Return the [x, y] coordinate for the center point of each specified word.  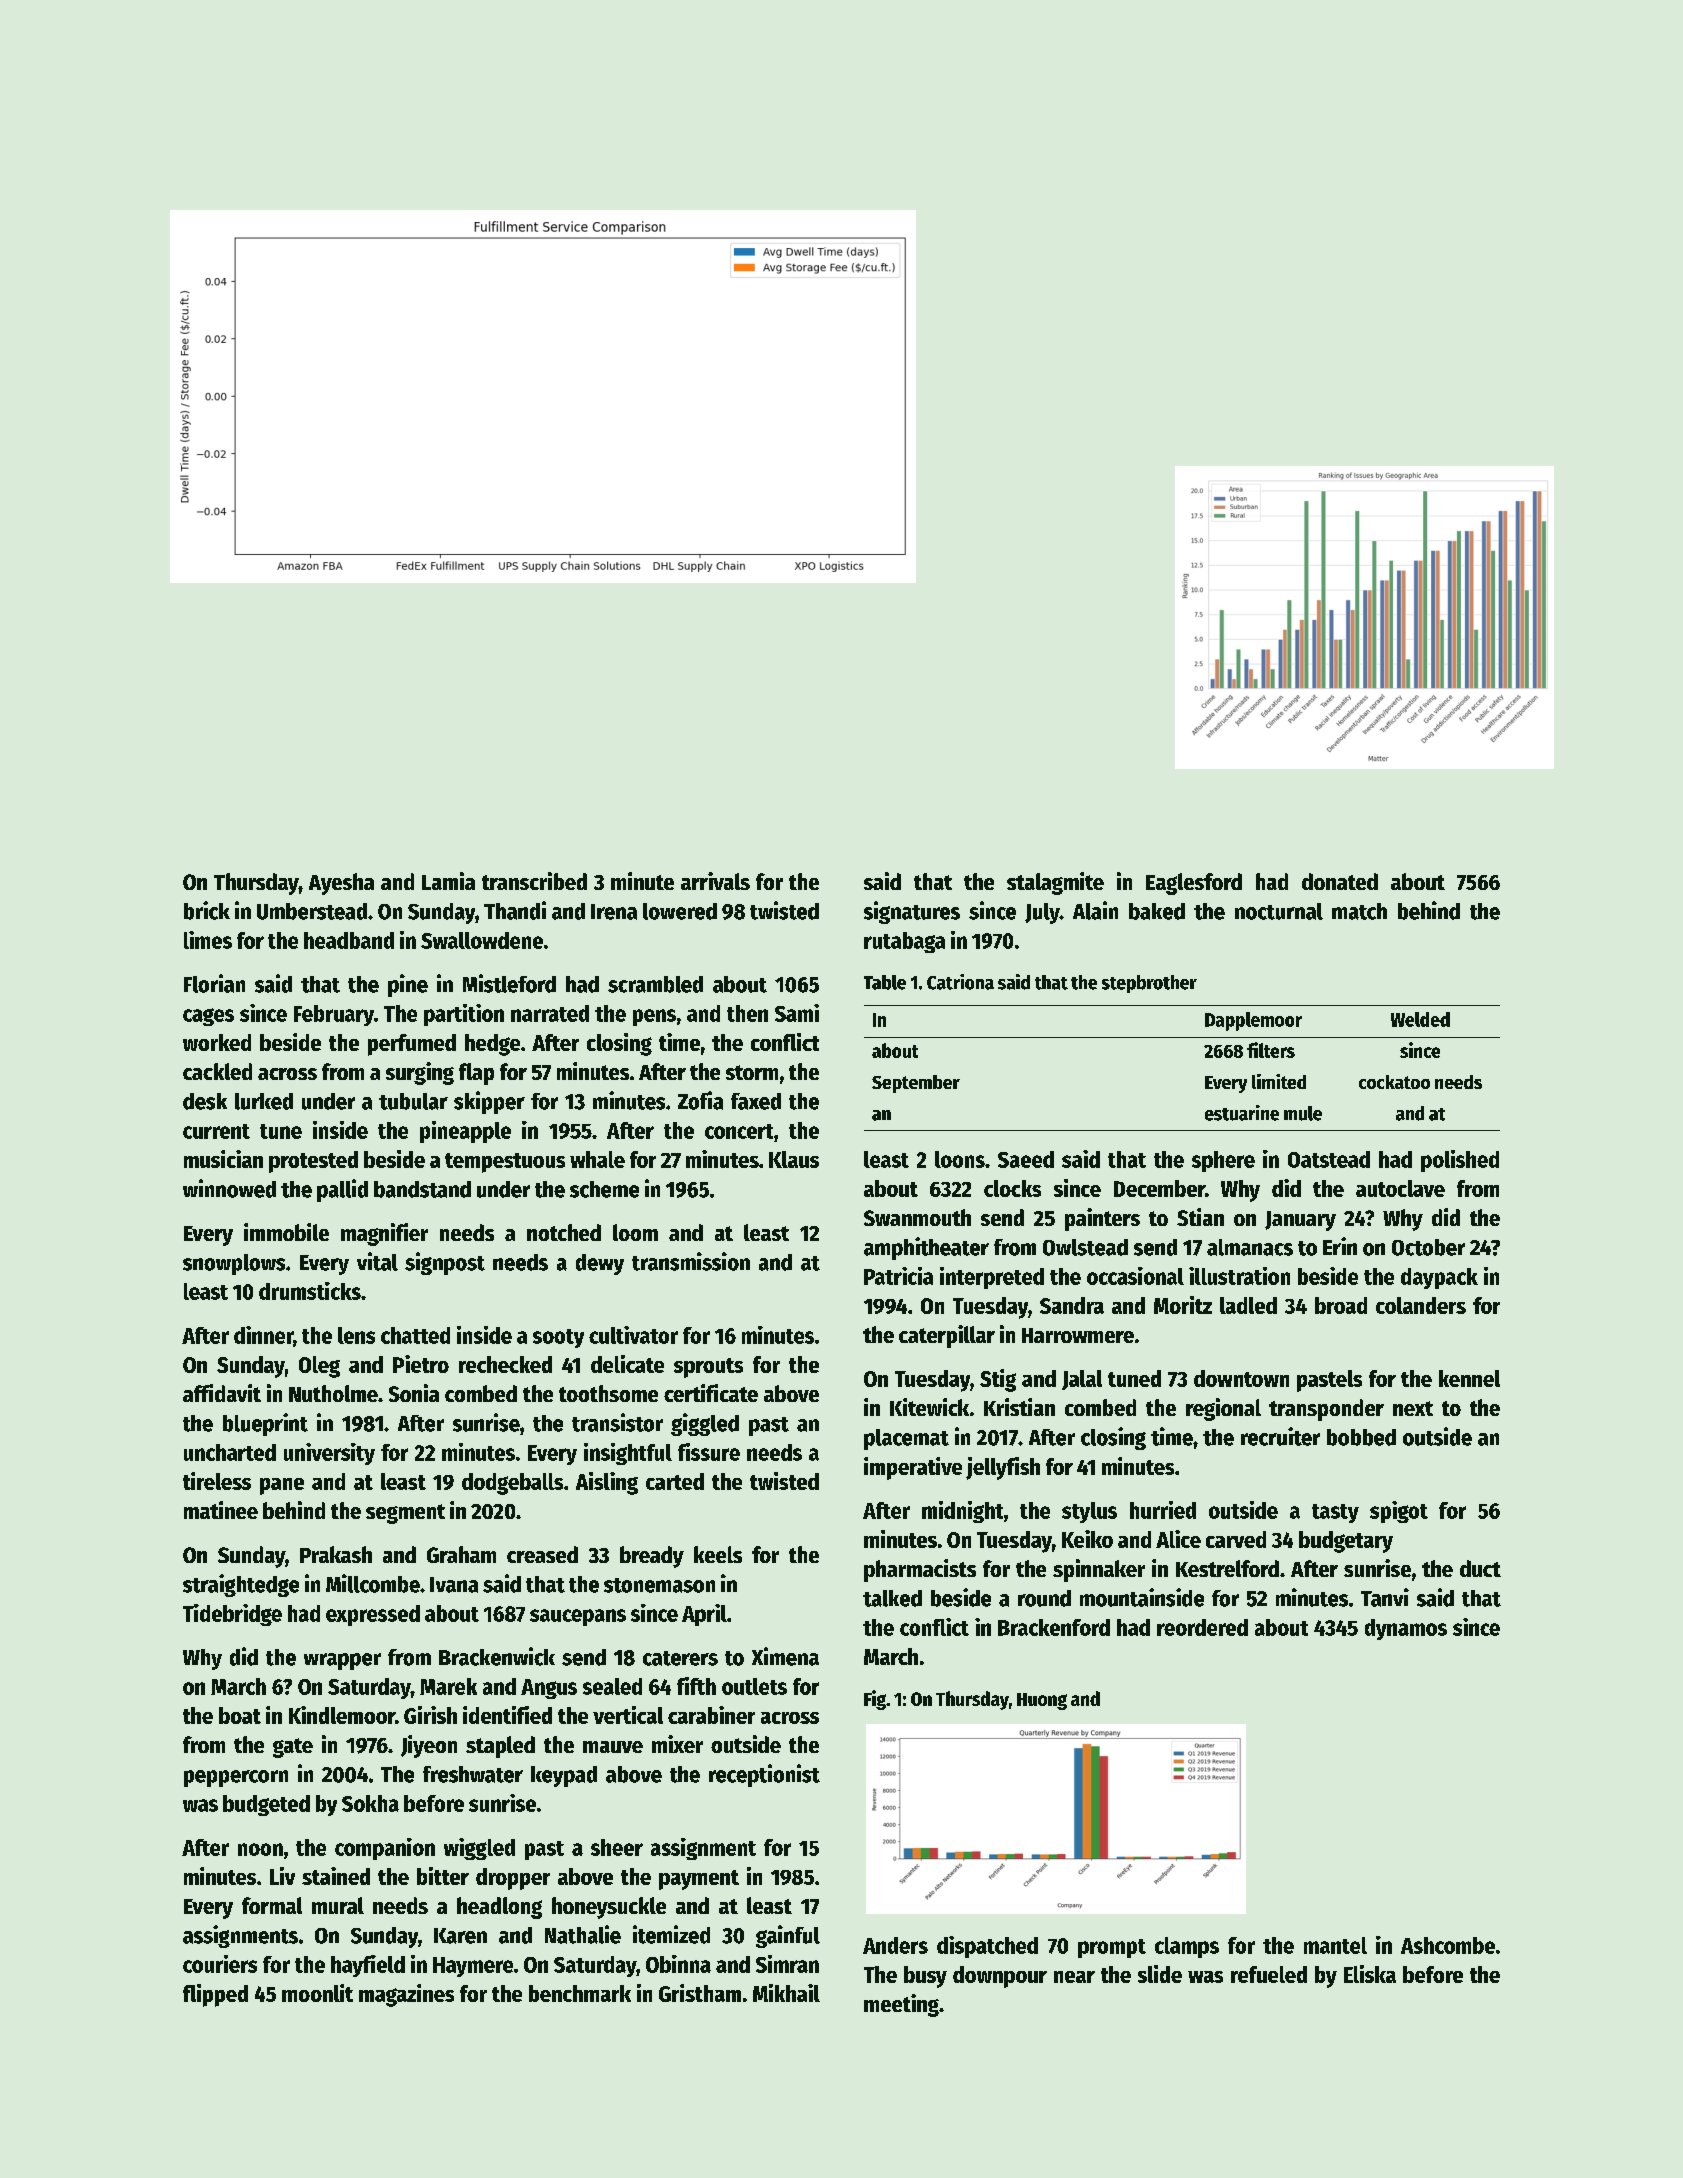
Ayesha [341, 884]
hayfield [368, 1966]
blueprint [265, 1424]
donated [1340, 881]
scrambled [655, 984]
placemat [906, 1439]
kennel [1469, 1378]
